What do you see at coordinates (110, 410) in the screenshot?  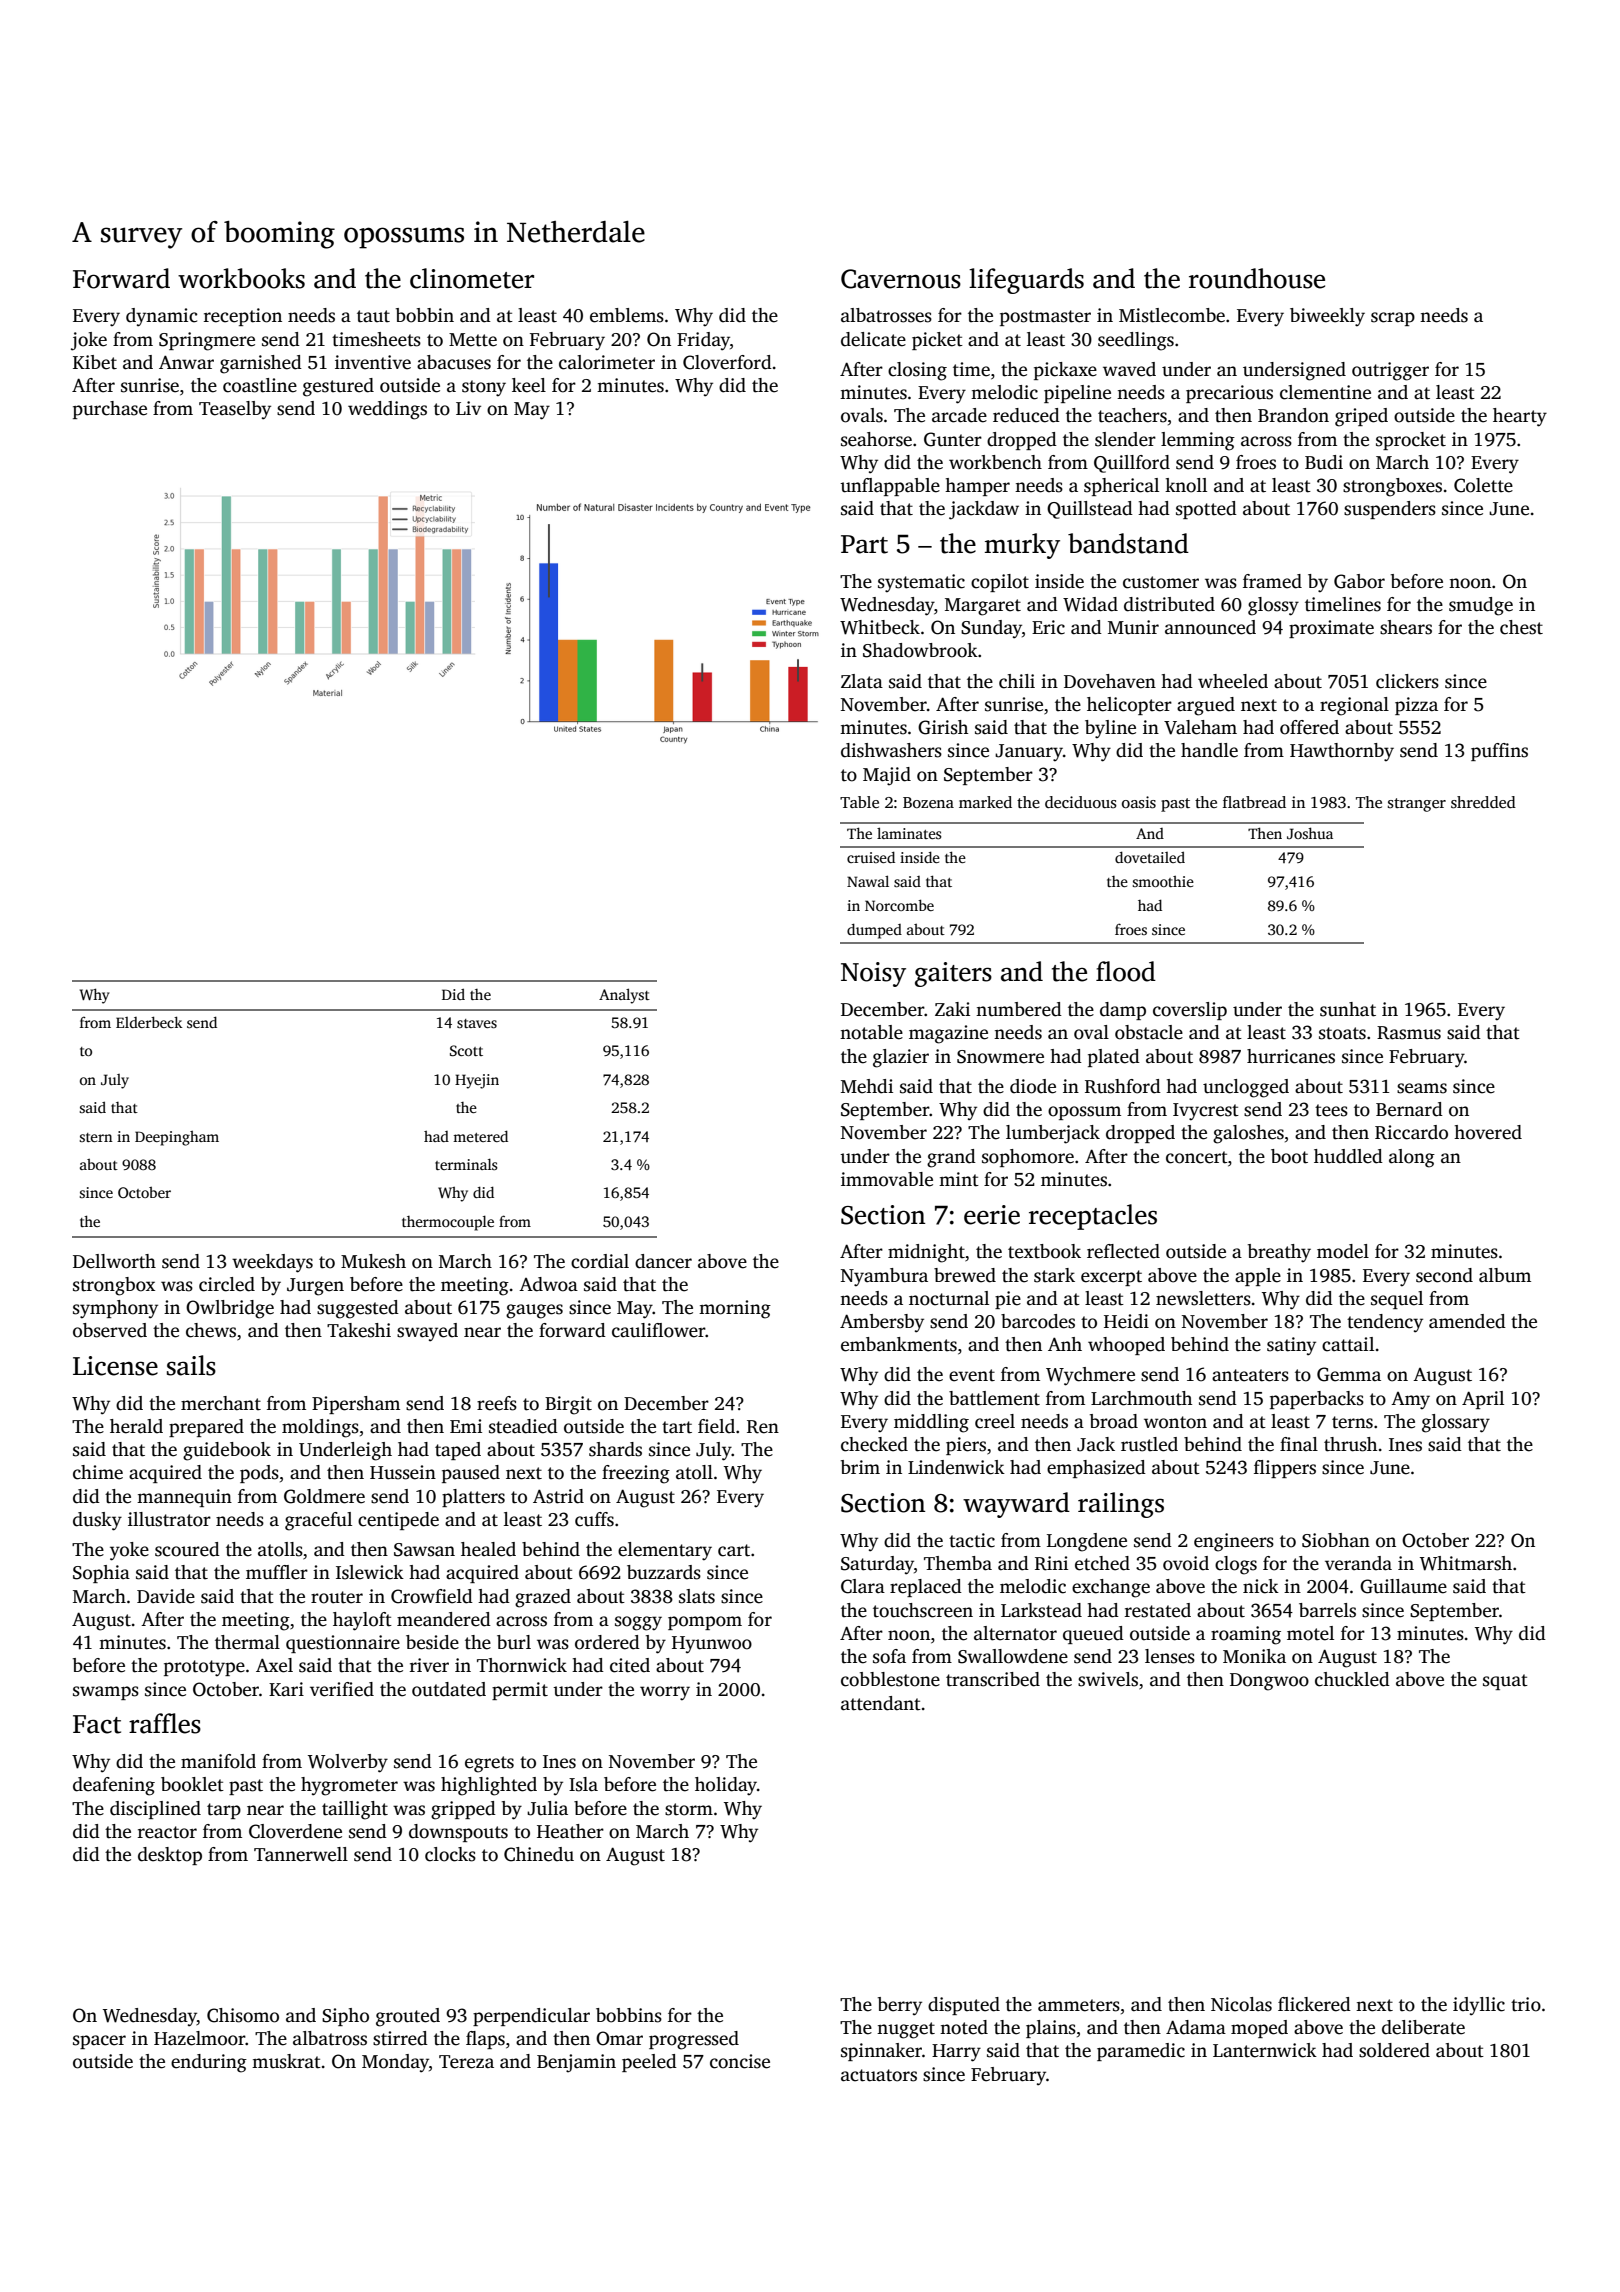 I see `purchase` at bounding box center [110, 410].
